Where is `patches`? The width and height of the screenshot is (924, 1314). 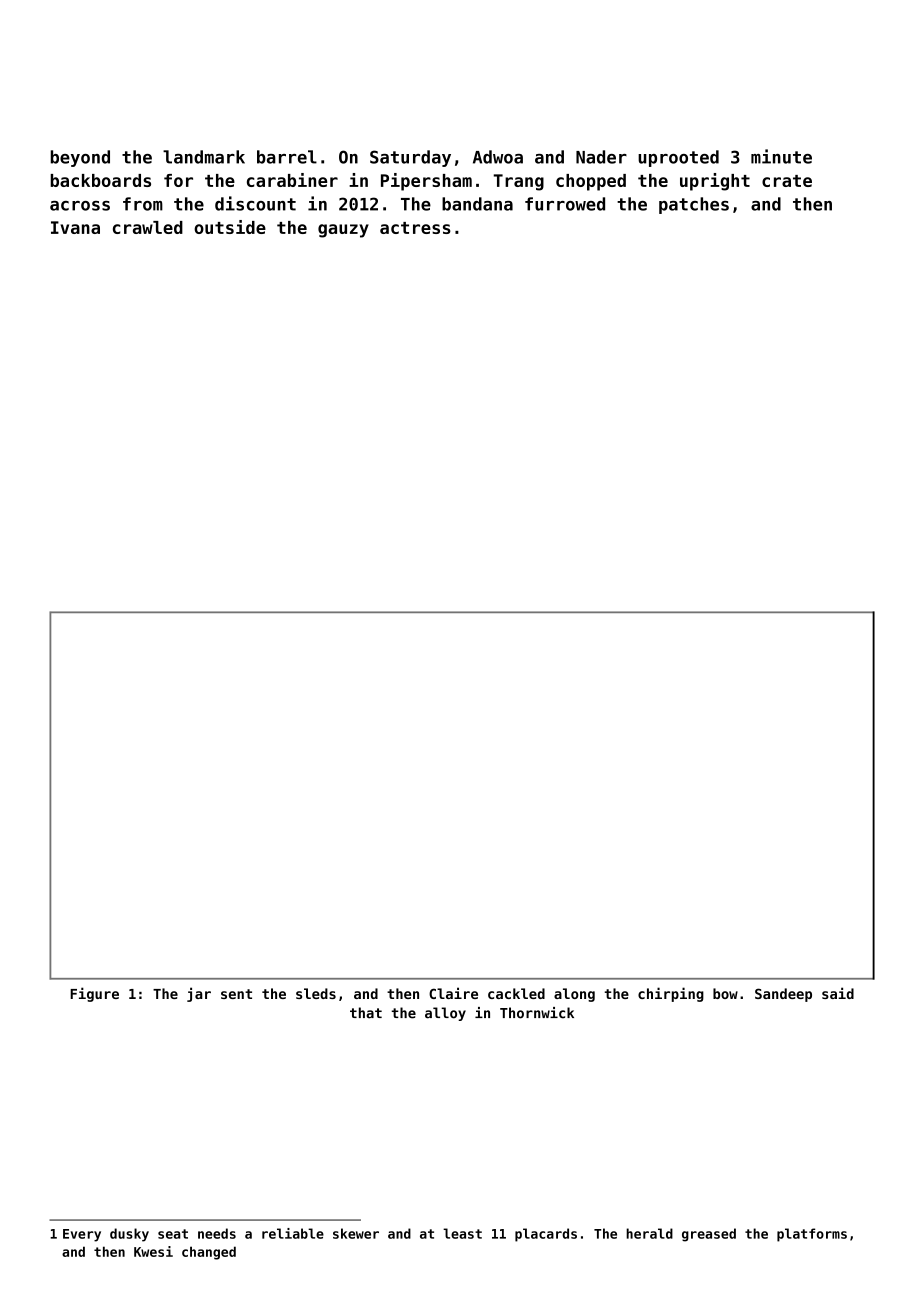 patches is located at coordinates (694, 205).
